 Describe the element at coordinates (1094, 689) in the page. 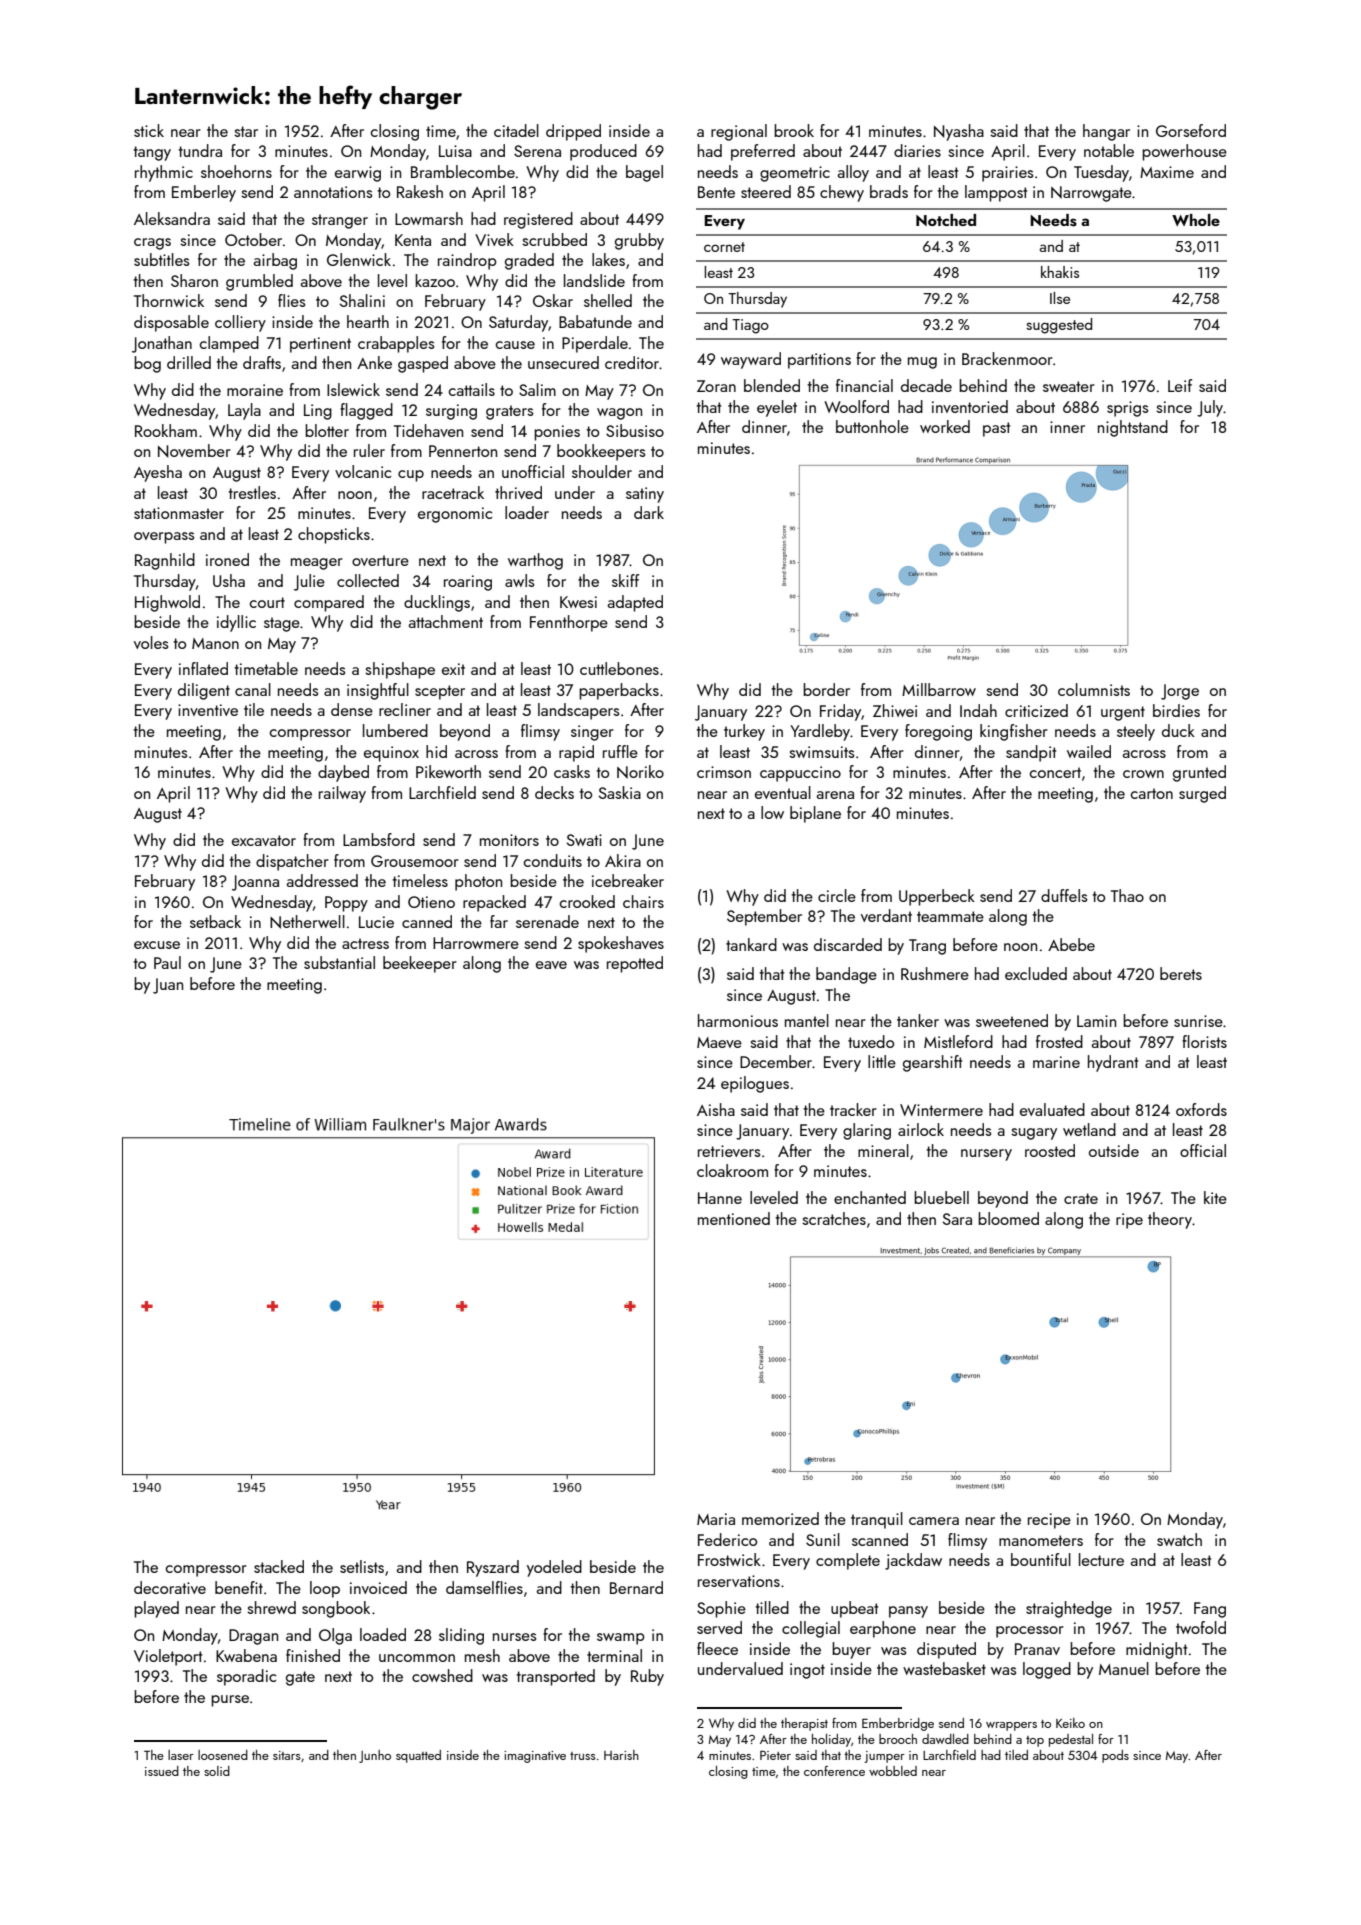

I see `columnists` at that location.
